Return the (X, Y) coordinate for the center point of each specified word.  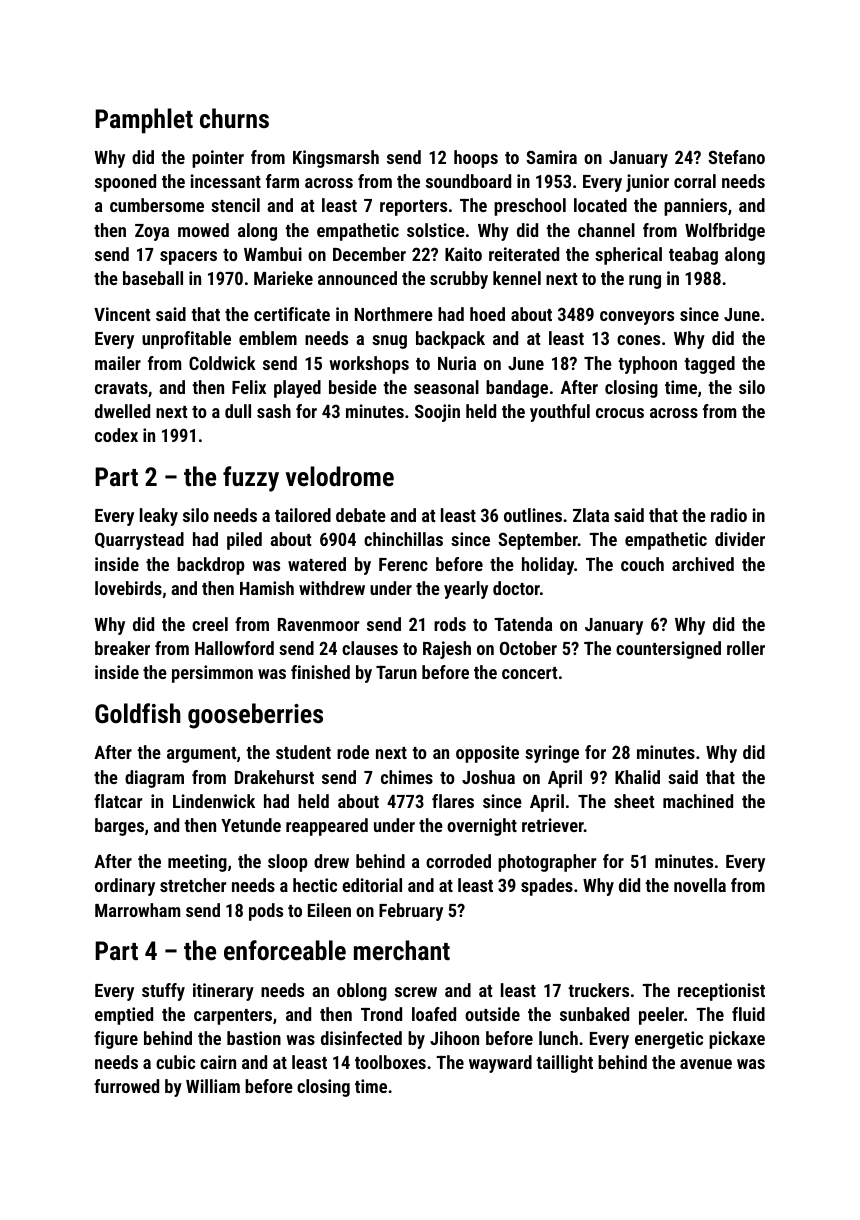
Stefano (736, 157)
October (528, 648)
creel (210, 624)
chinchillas (403, 539)
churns (234, 118)
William (213, 1086)
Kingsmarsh (336, 159)
